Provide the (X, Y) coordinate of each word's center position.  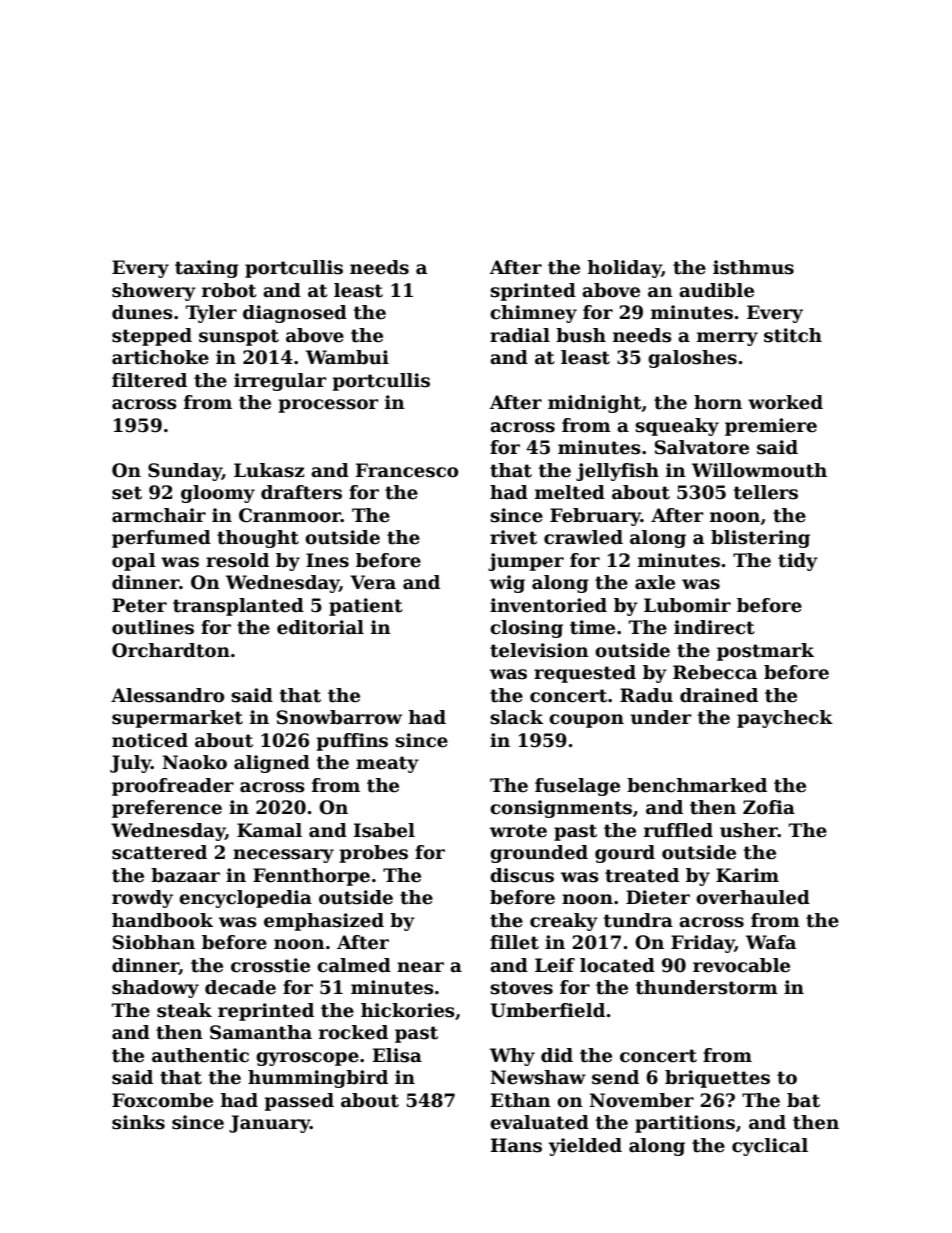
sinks (138, 1122)
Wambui (347, 357)
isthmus (753, 267)
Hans (516, 1145)
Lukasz (269, 470)
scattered (159, 852)
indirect (714, 627)
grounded (539, 854)
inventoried (548, 605)
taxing (207, 269)
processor (328, 406)
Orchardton (171, 650)
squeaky (677, 427)
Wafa (771, 942)
